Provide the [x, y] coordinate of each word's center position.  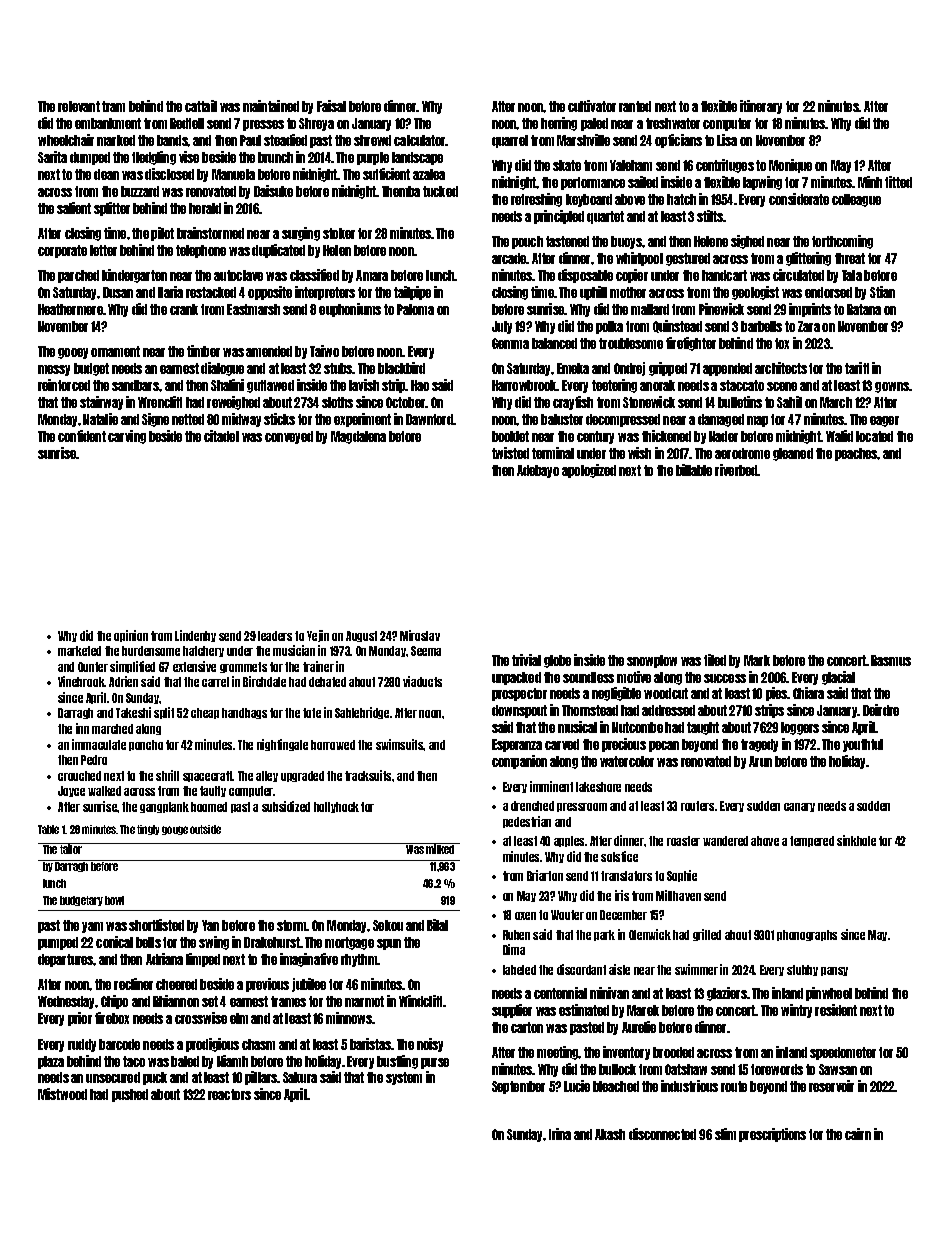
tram [113, 106]
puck [155, 1078]
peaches [856, 454]
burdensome [151, 651]
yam [92, 927]
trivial [526, 660]
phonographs [807, 935]
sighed [747, 242]
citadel [221, 436]
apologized [589, 471]
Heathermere [70, 309]
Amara [372, 275]
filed [715, 660]
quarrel [510, 141]
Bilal [437, 925]
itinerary [761, 107]
